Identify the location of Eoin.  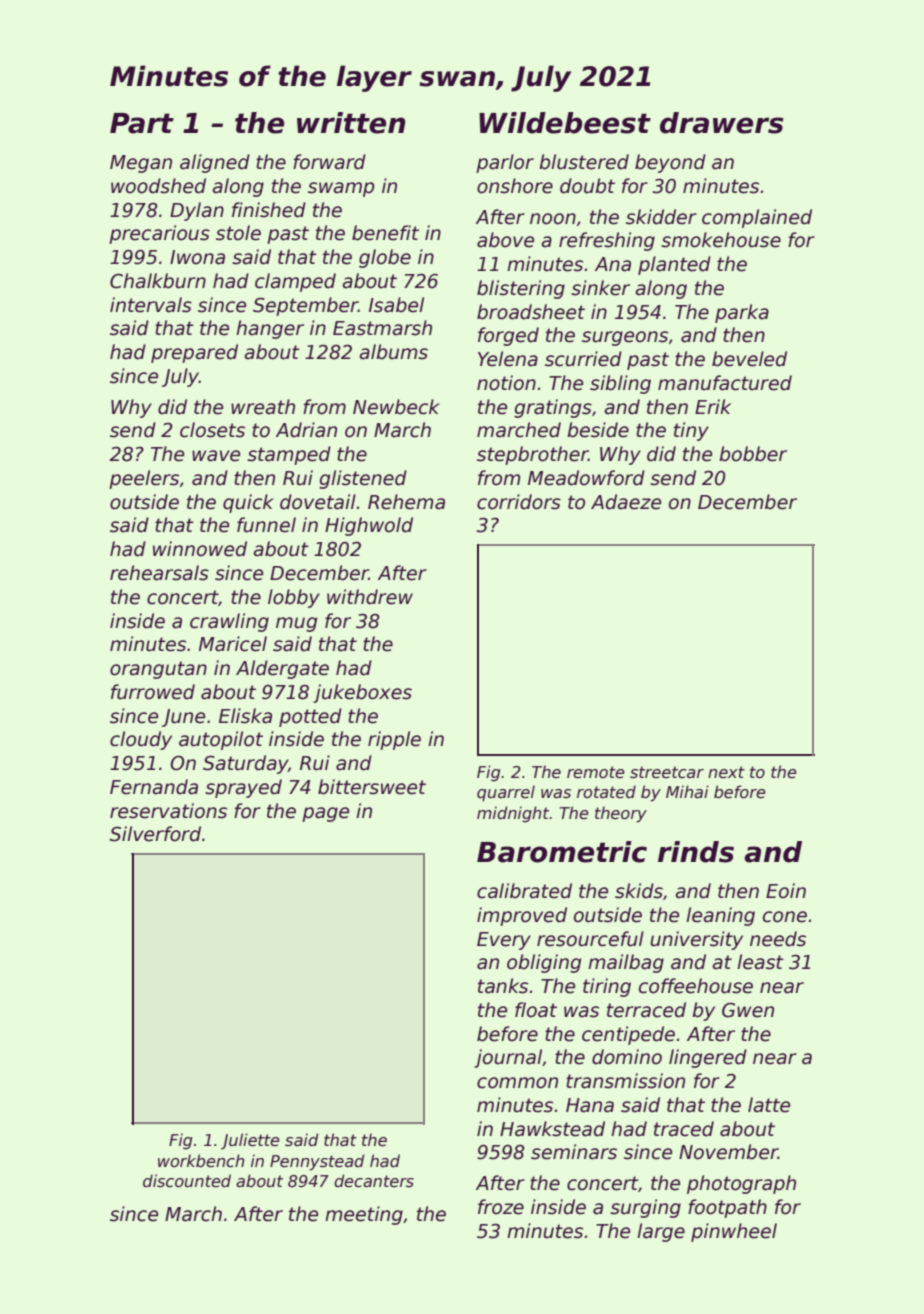
(786, 891).
